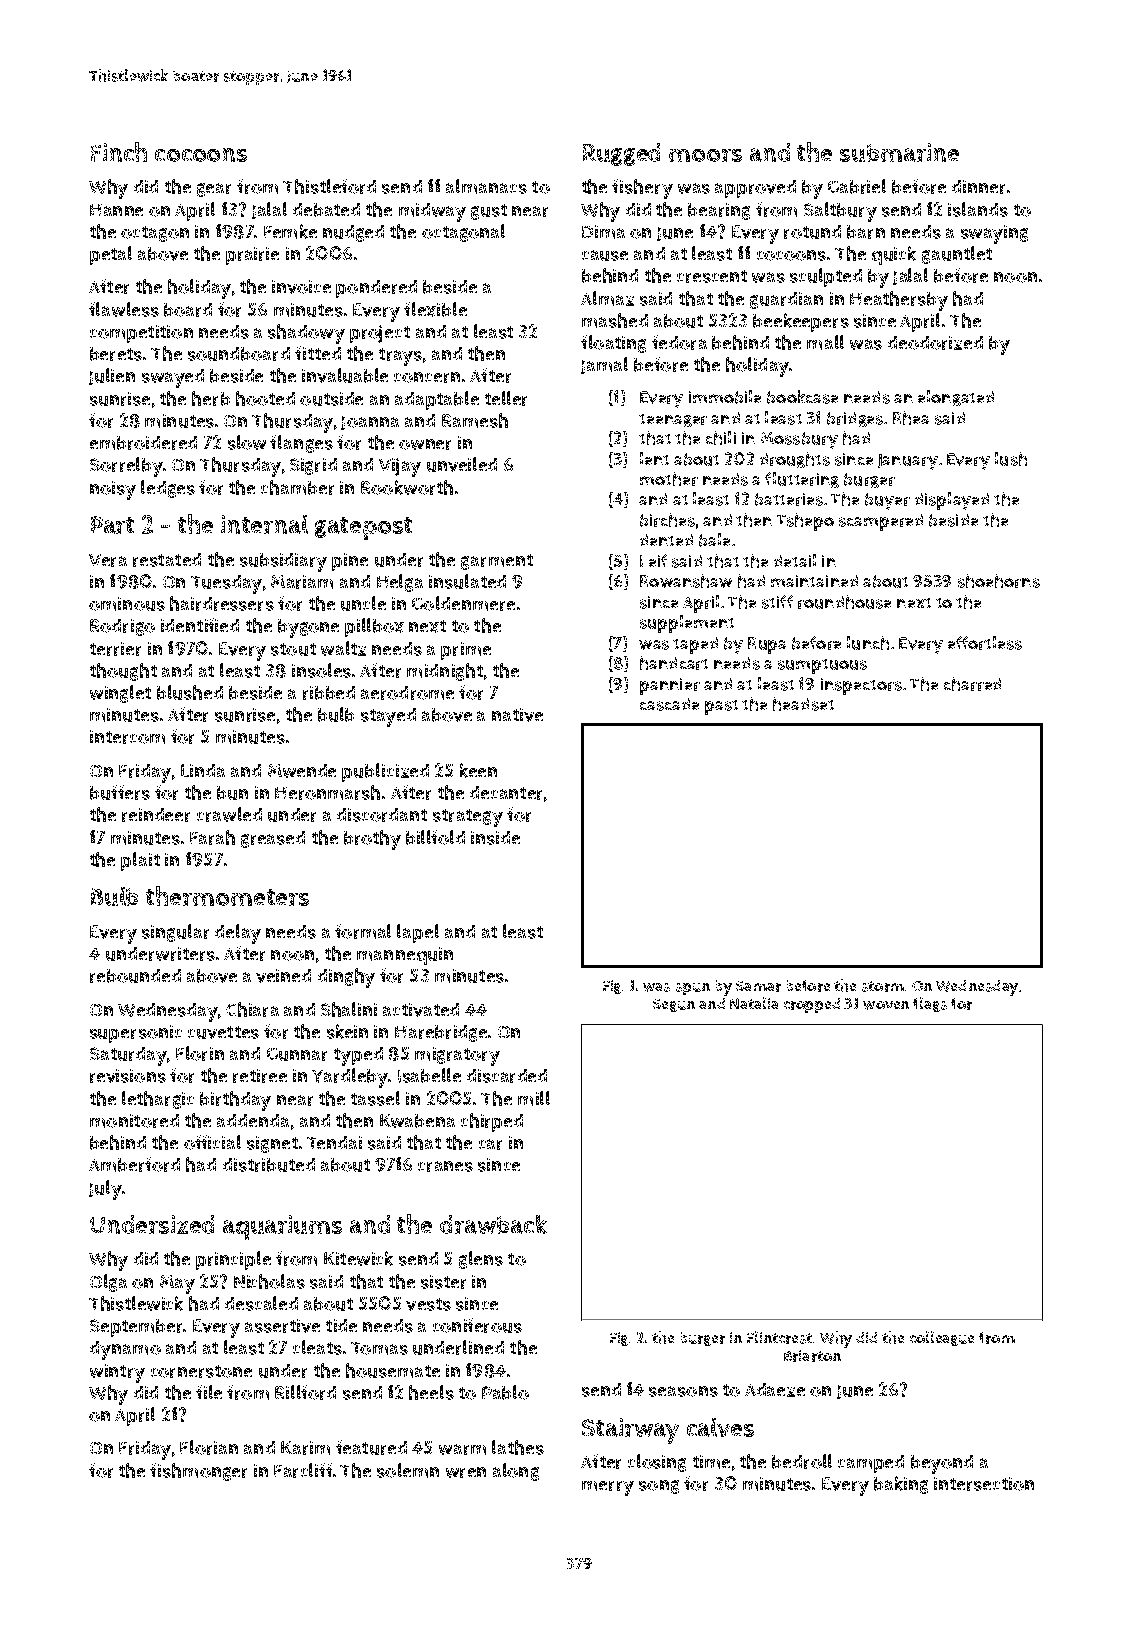  What do you see at coordinates (363, 603) in the image?
I see `uncle` at bounding box center [363, 603].
